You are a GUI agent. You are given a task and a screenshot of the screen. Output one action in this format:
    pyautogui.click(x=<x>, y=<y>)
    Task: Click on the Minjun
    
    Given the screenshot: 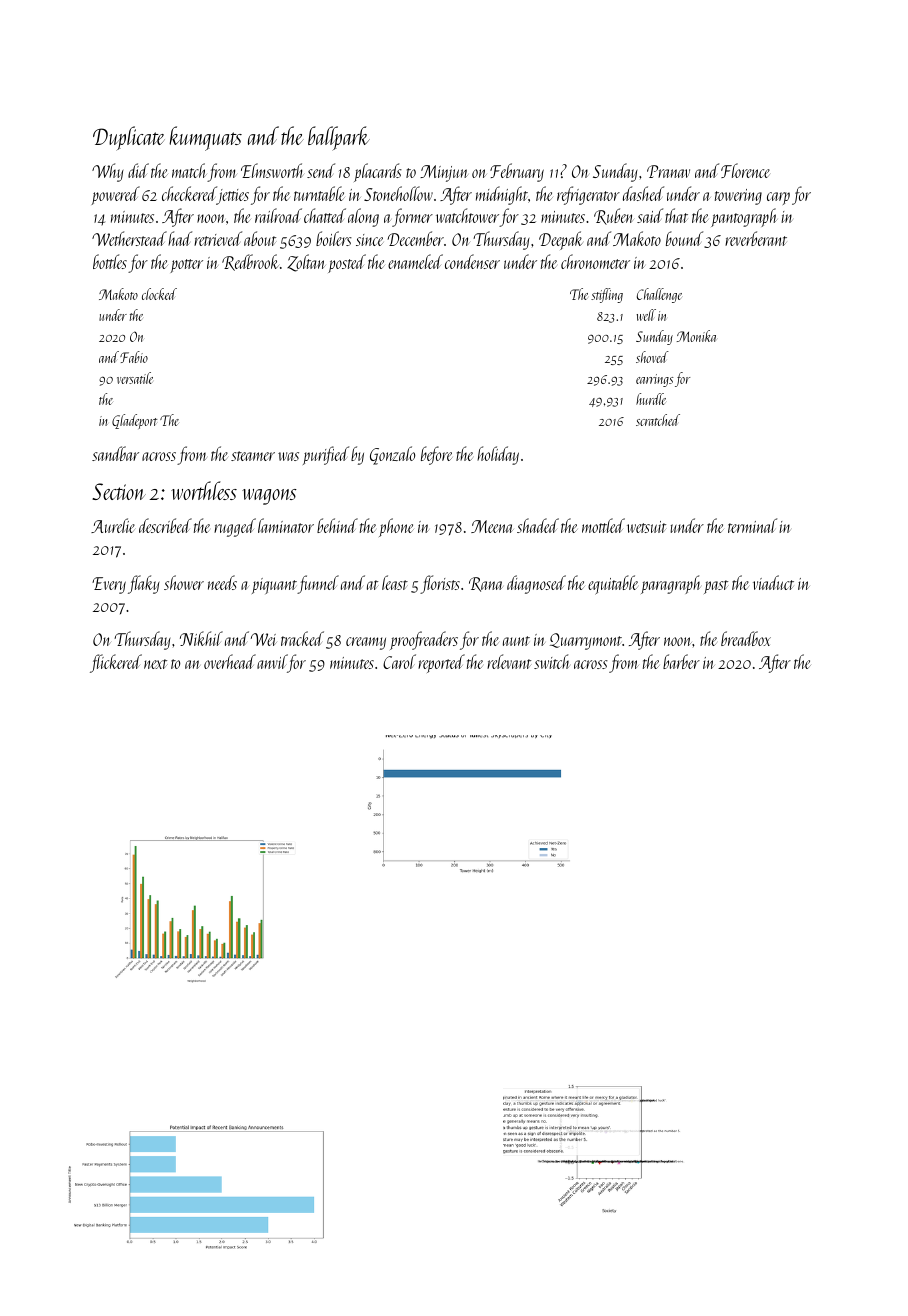 What is the action you would take?
    pyautogui.click(x=444, y=173)
